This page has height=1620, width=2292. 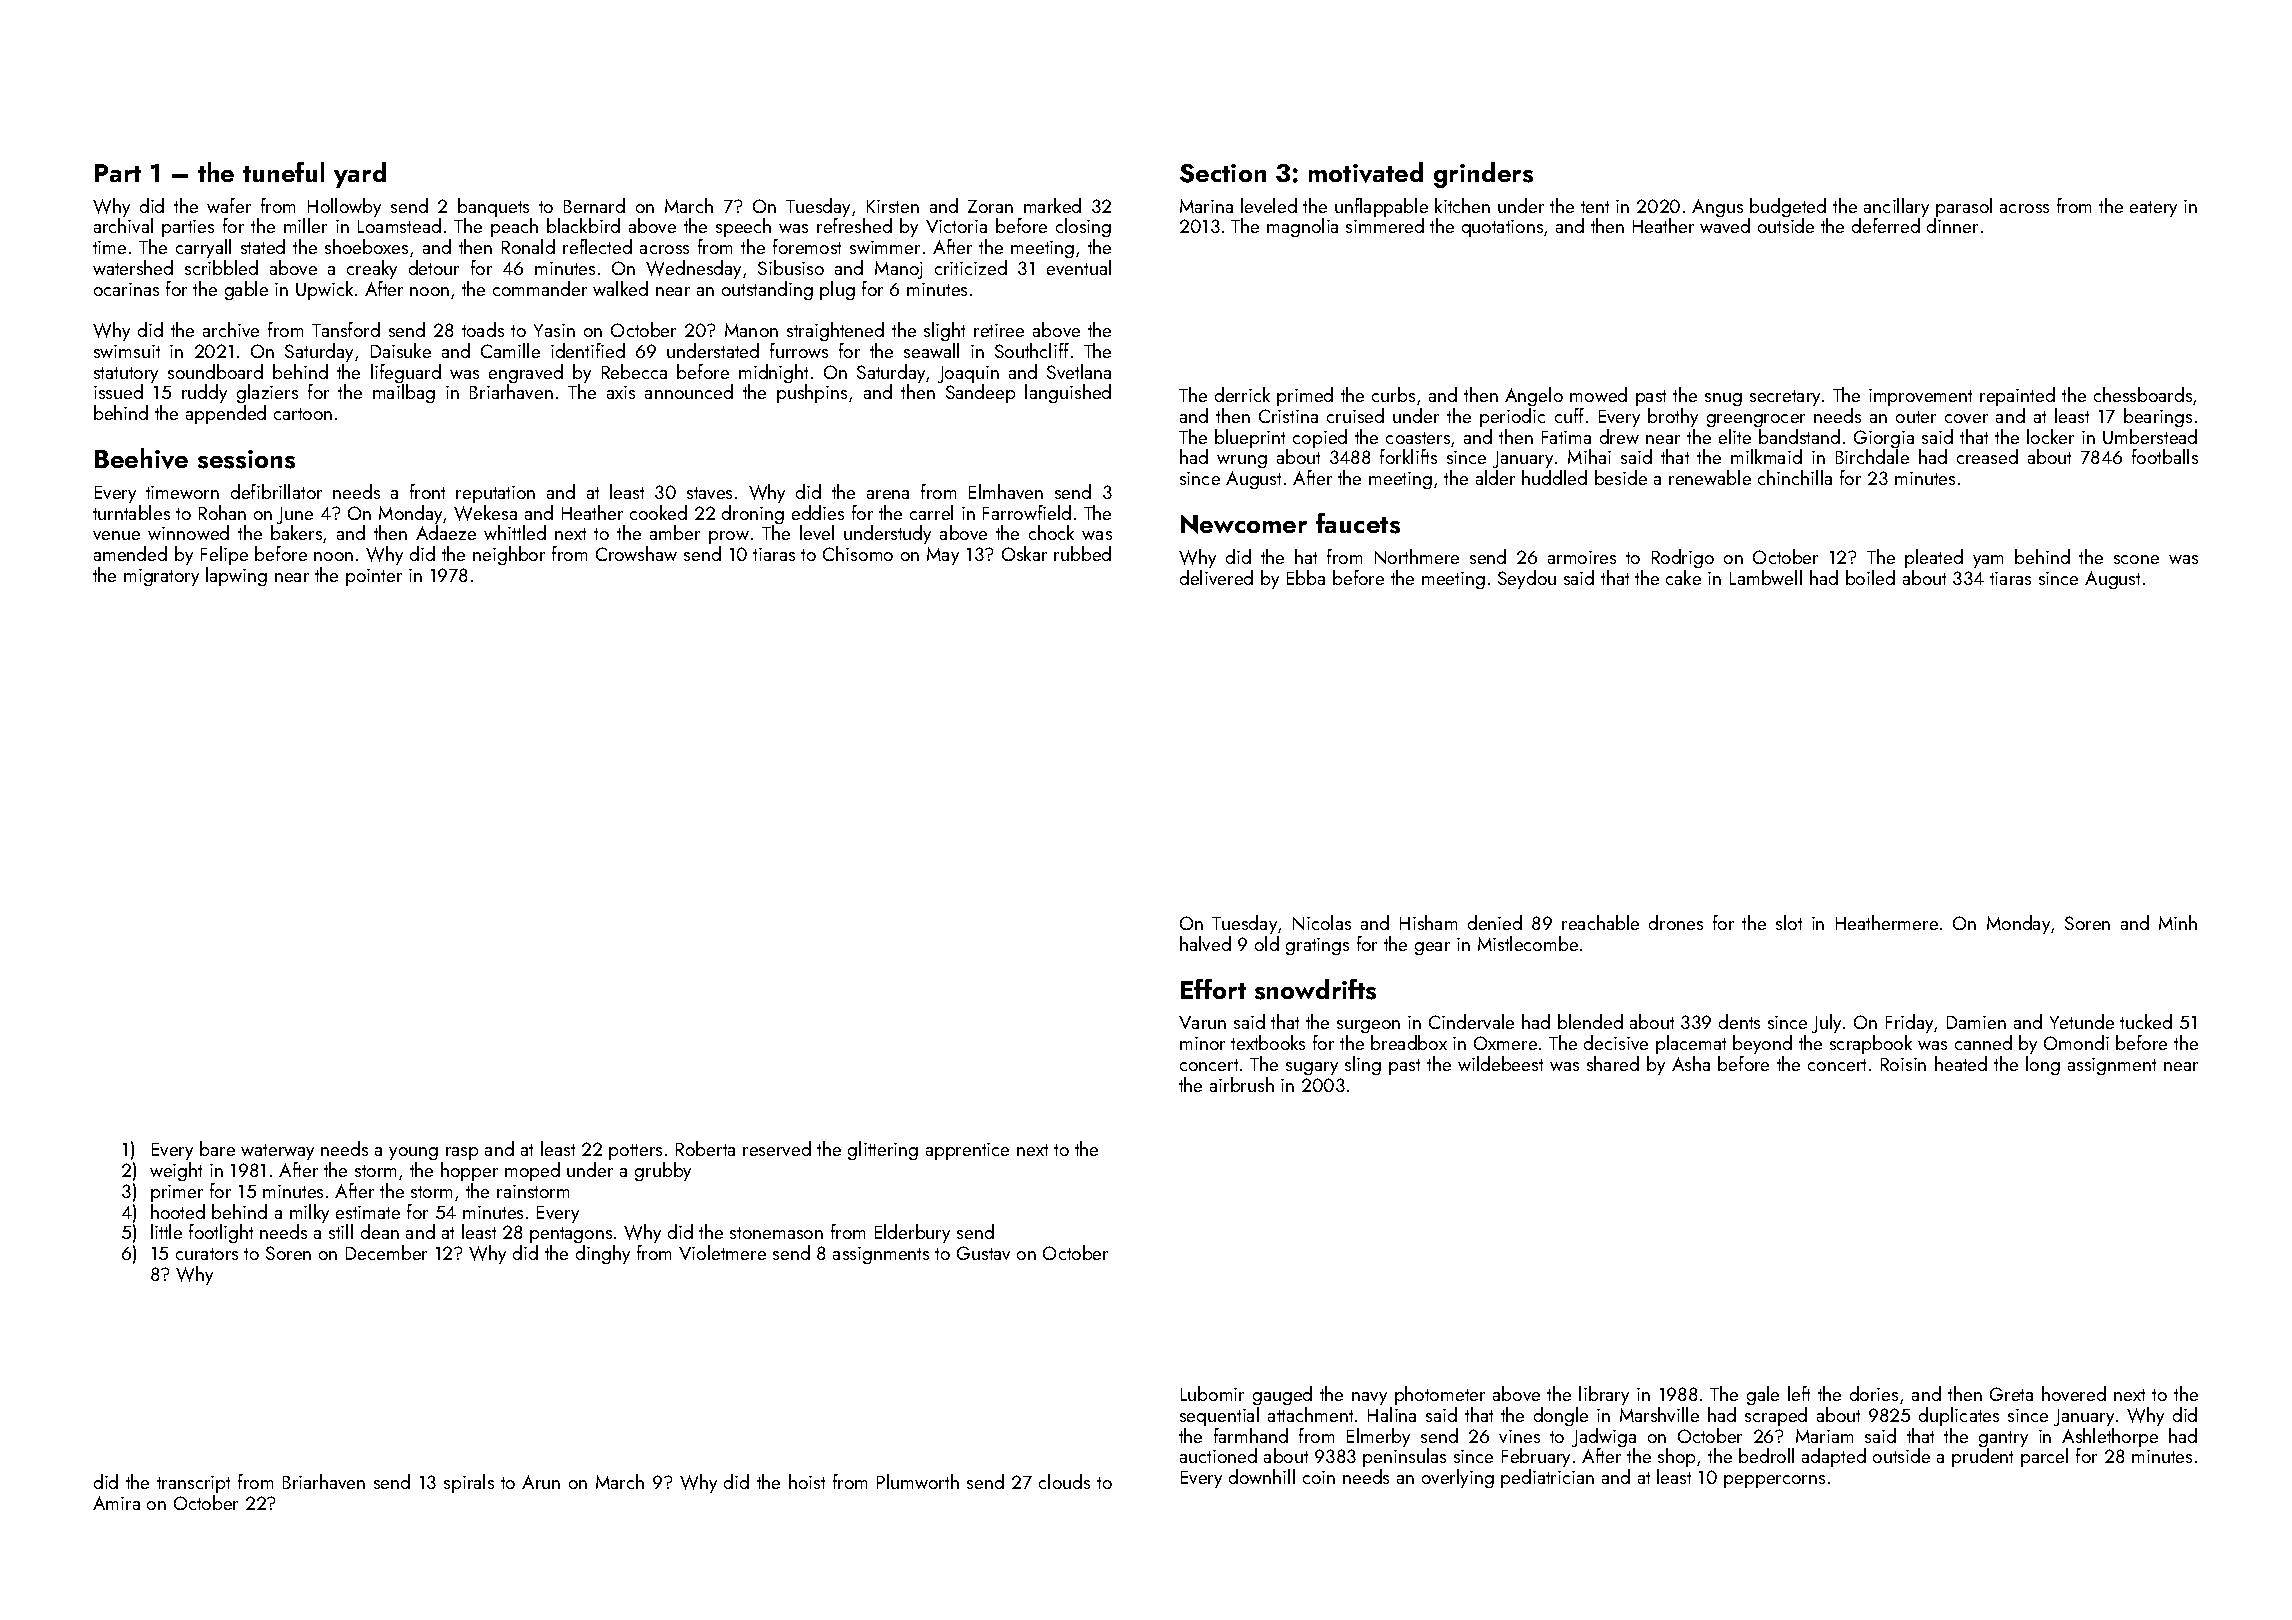 What do you see at coordinates (893, 206) in the page?
I see `Kirsten` at bounding box center [893, 206].
